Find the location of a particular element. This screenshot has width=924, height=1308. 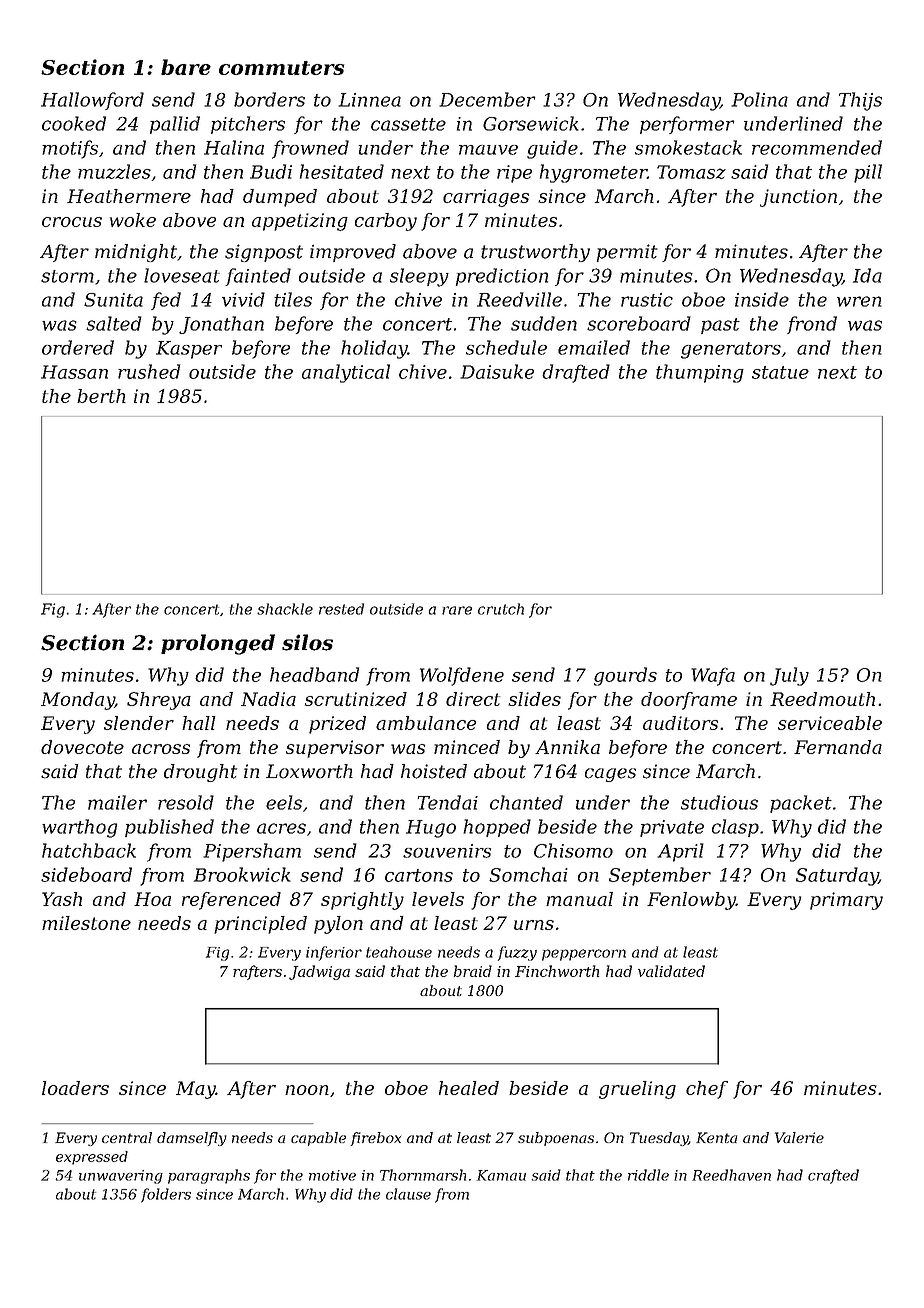

hoisted is located at coordinates (434, 771).
